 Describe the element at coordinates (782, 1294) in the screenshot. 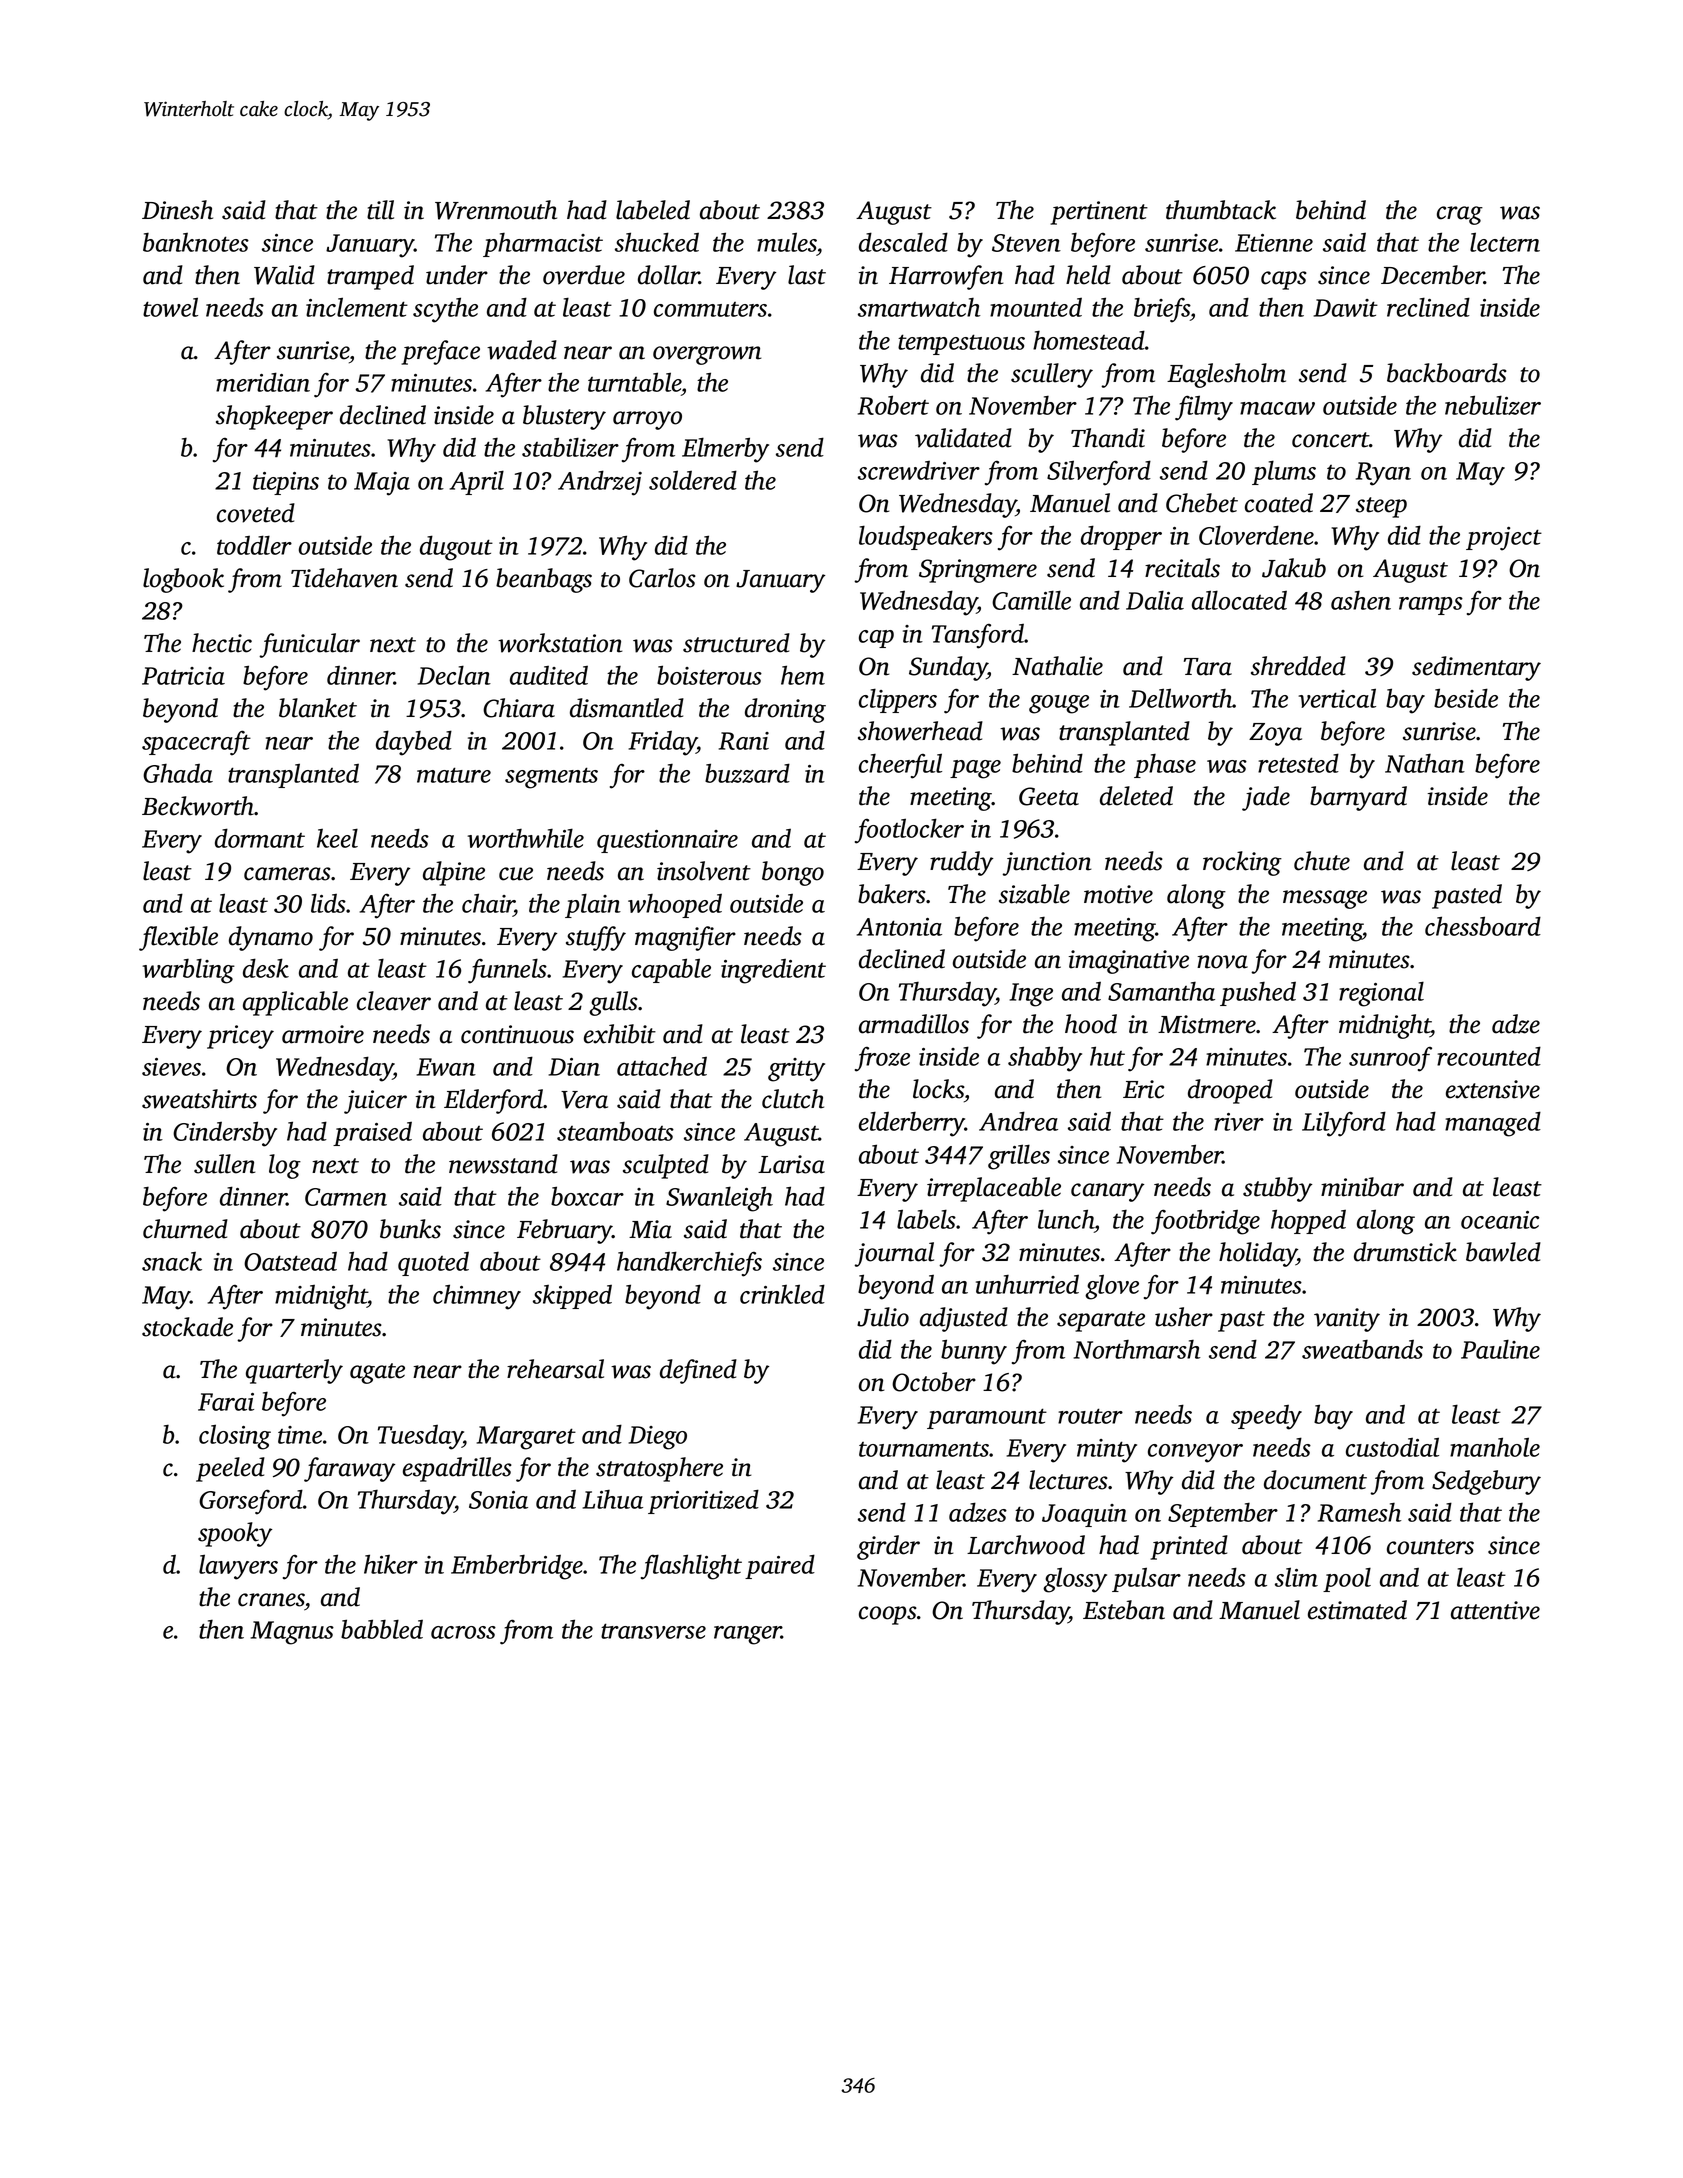

I see `crinkled` at that location.
